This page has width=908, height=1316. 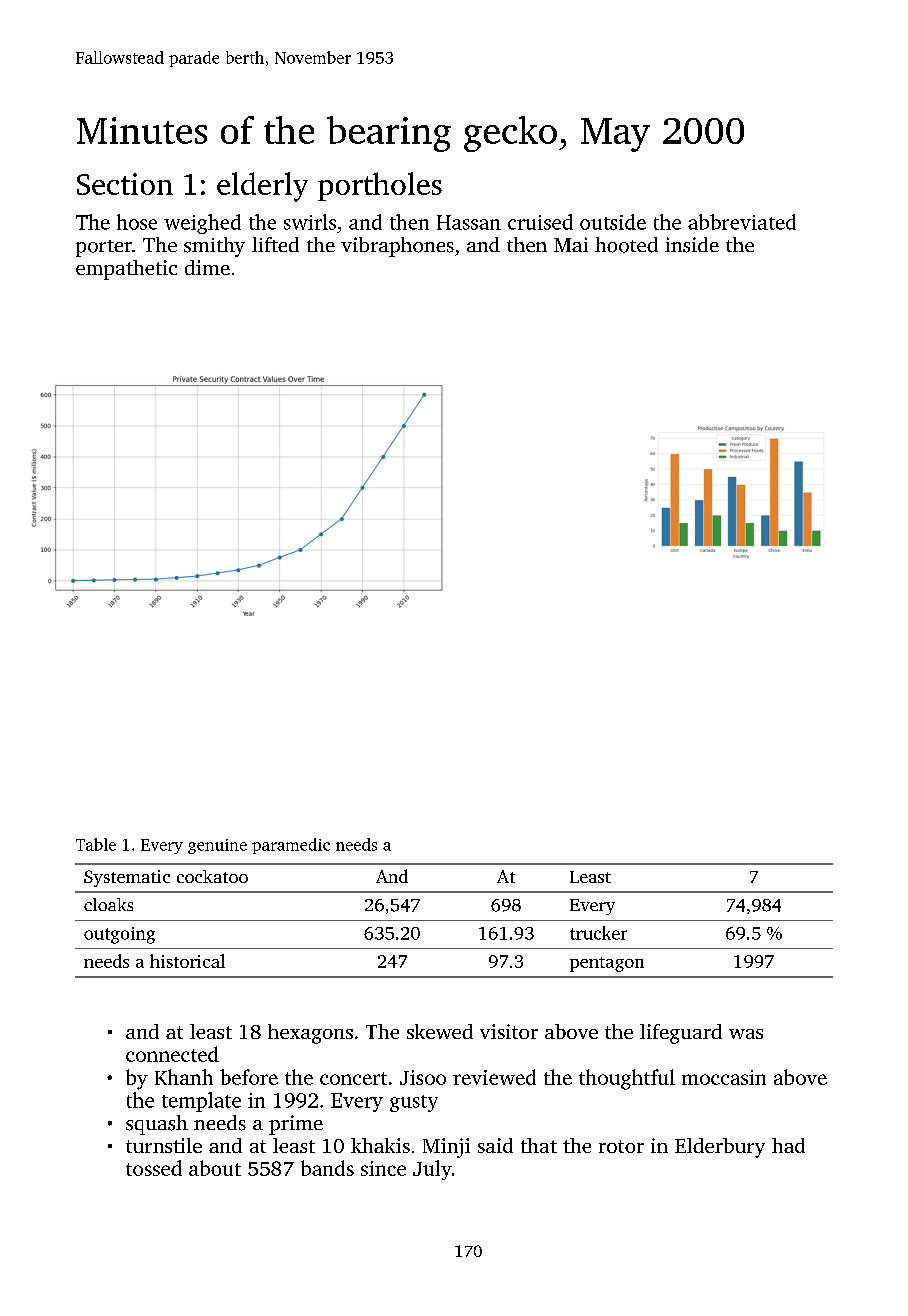 What do you see at coordinates (742, 222) in the page?
I see `abbreviated` at bounding box center [742, 222].
